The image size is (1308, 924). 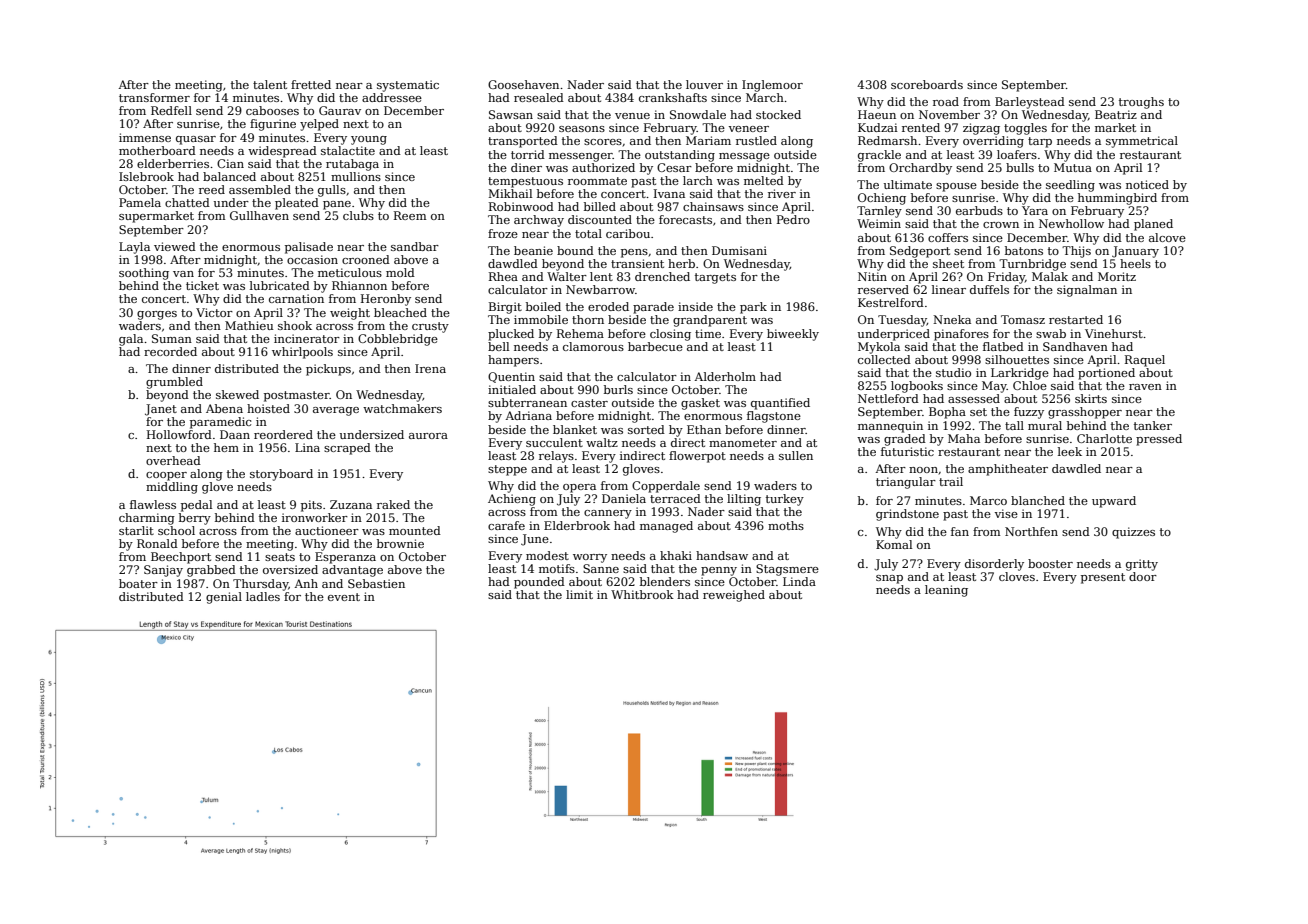 What do you see at coordinates (398, 340) in the screenshot?
I see `Cobblebridge` at bounding box center [398, 340].
